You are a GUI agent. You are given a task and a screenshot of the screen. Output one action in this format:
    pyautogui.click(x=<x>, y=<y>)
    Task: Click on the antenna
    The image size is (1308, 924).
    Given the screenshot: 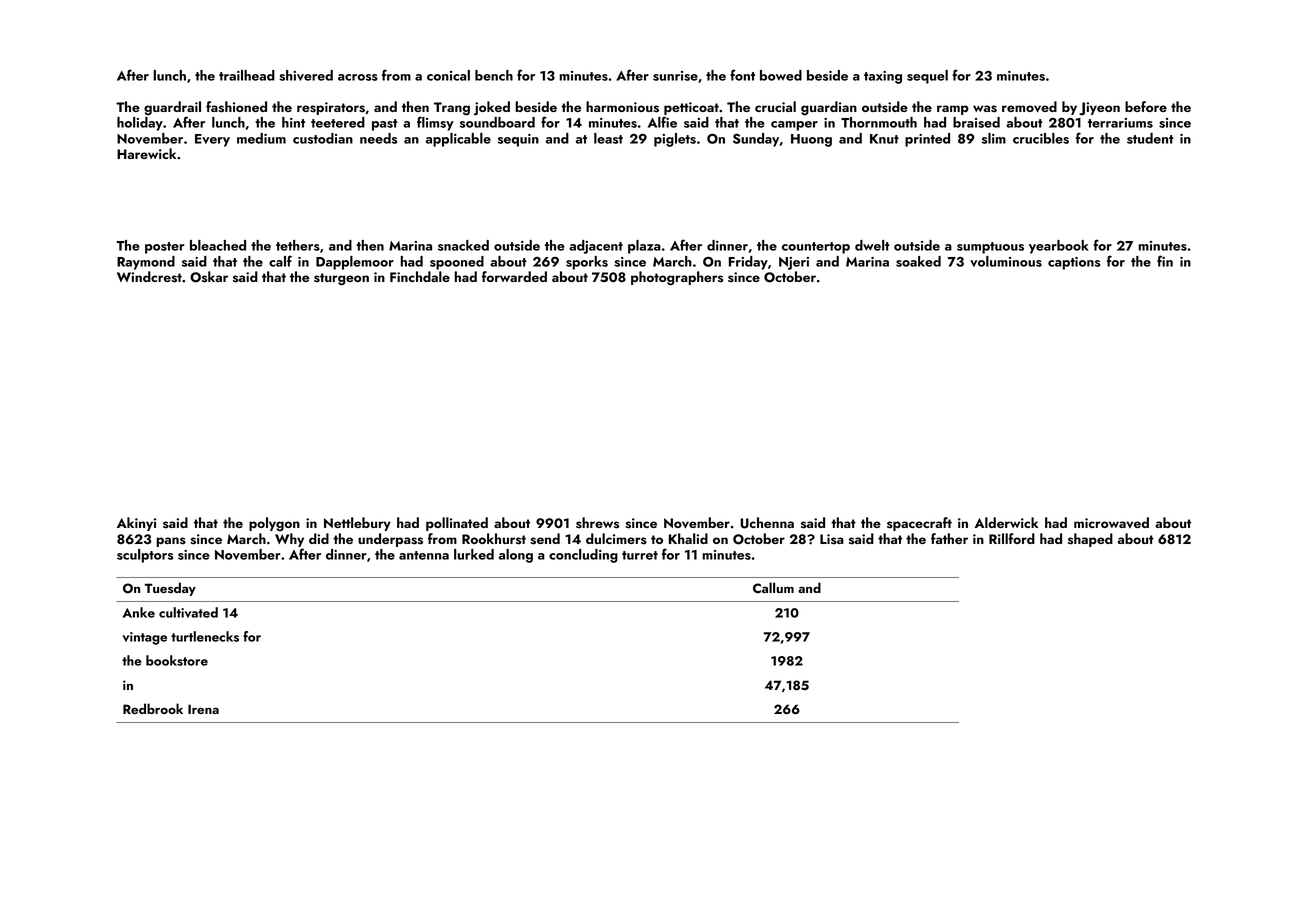 What is the action you would take?
    pyautogui.click(x=424, y=555)
